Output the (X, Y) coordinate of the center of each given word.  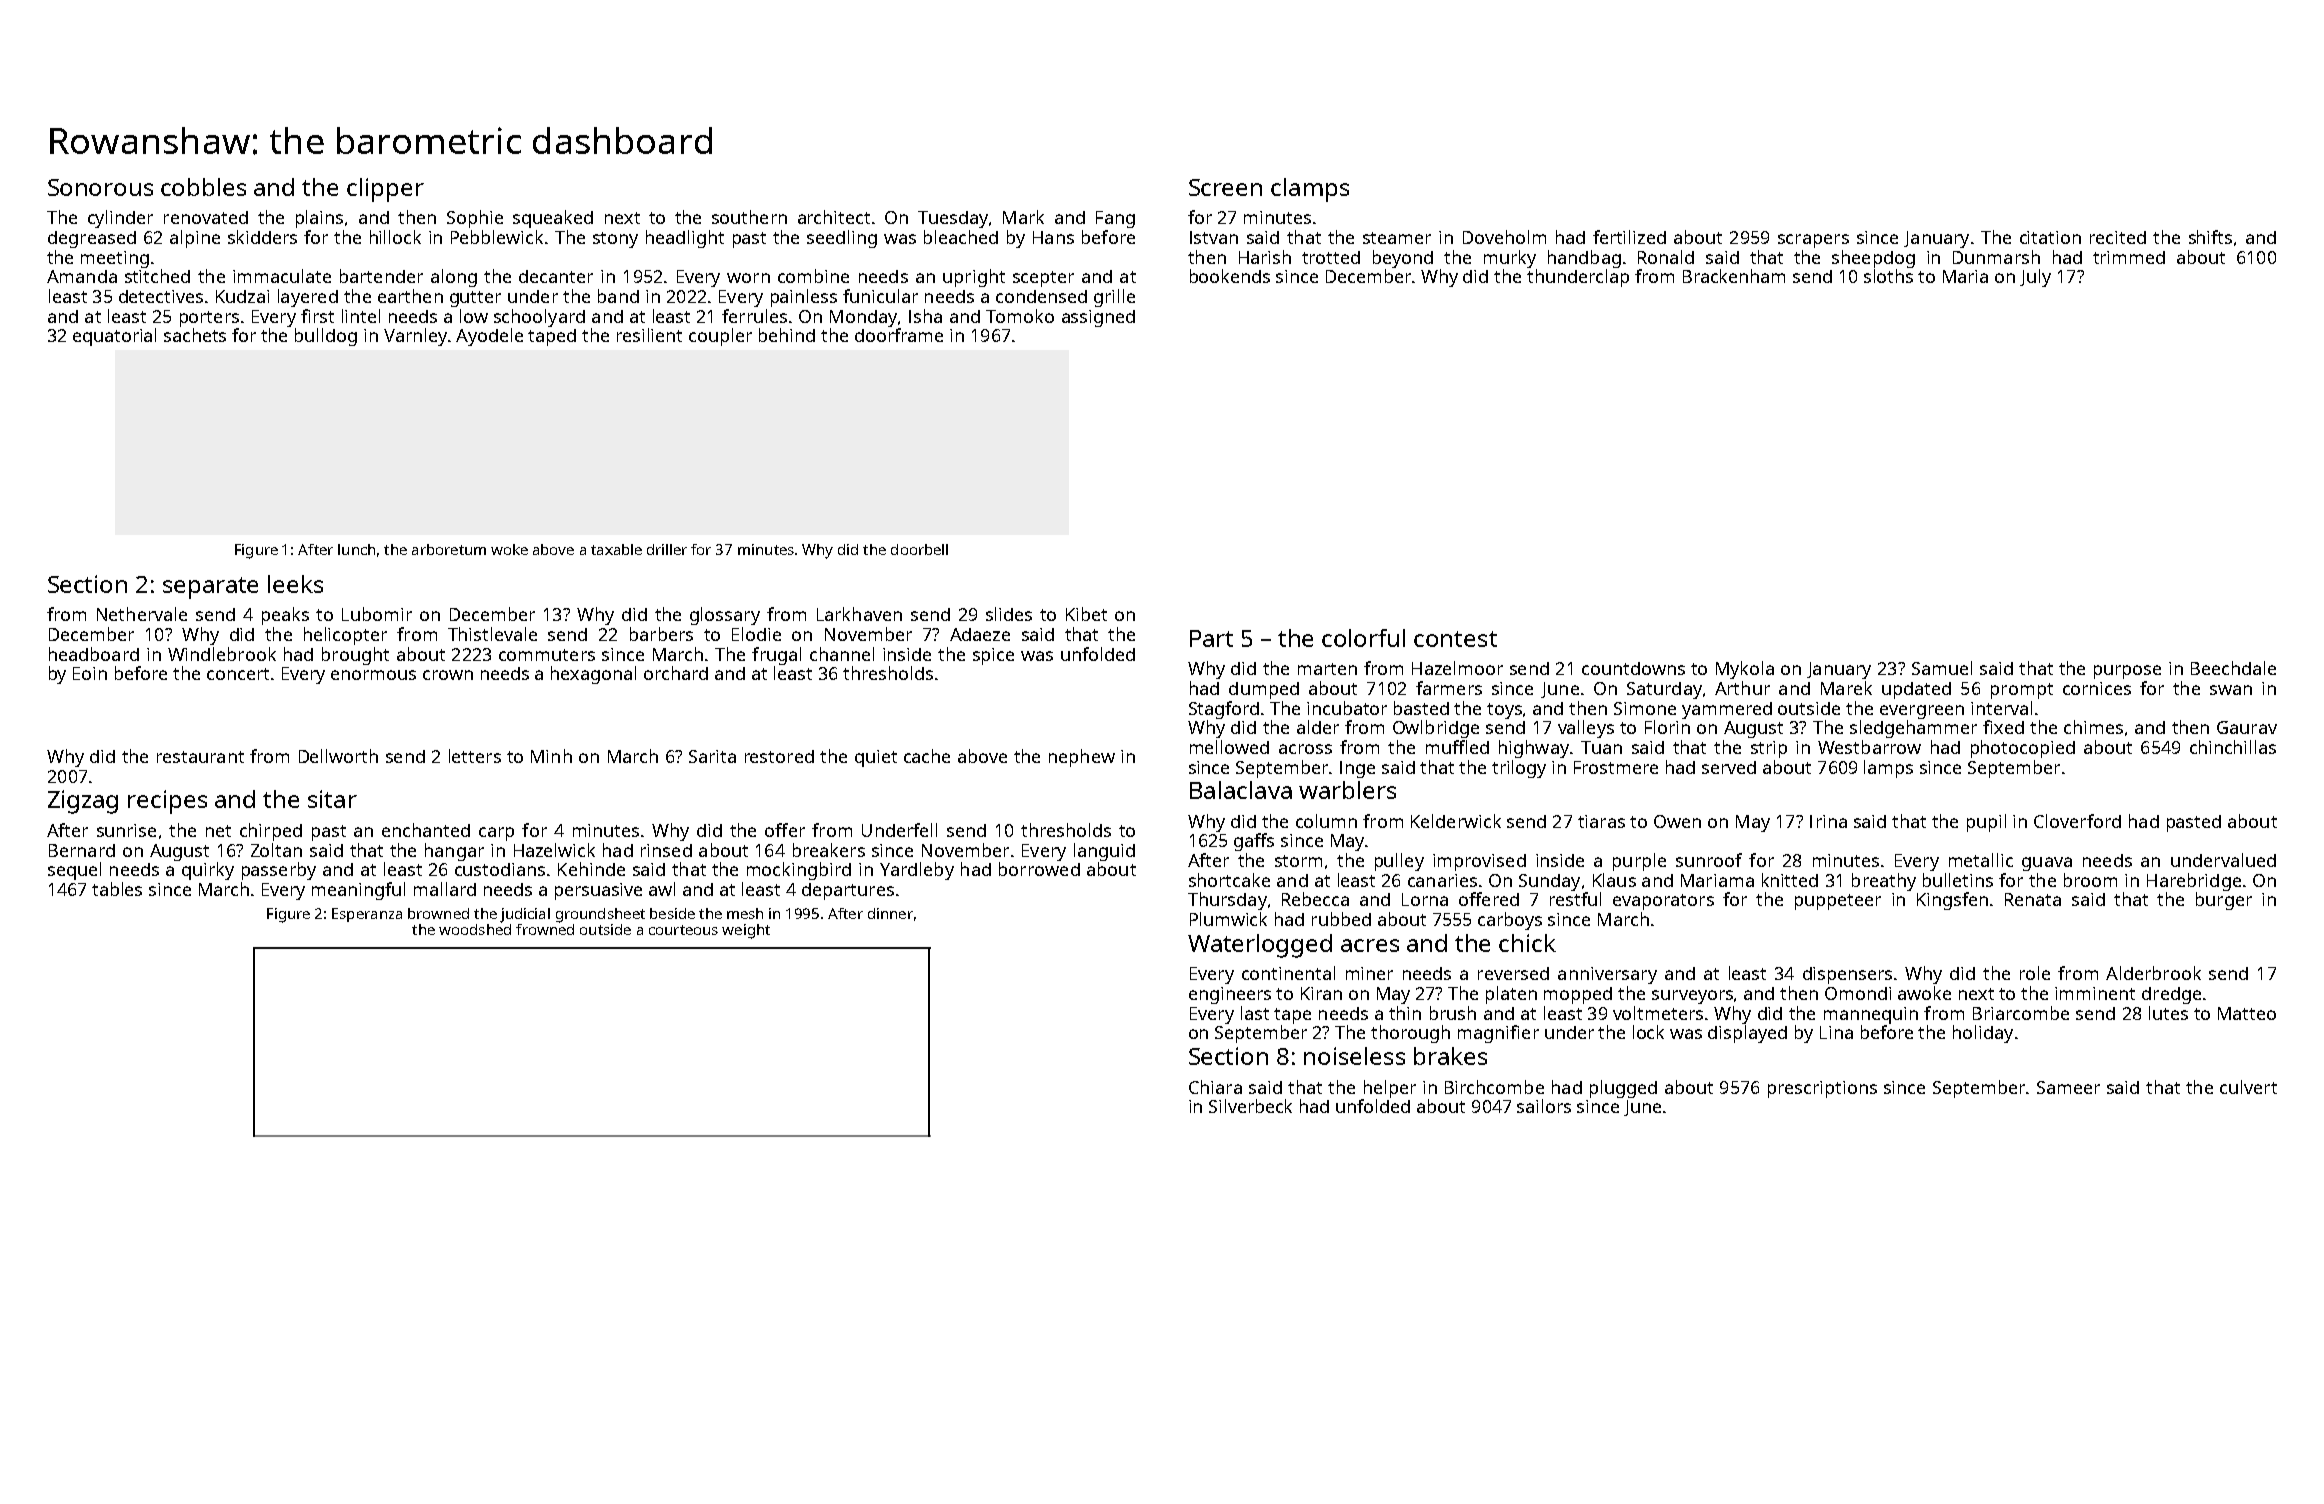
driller (667, 549)
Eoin (90, 673)
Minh (551, 756)
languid (1104, 852)
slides (1009, 614)
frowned (545, 929)
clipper (385, 190)
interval (2001, 708)
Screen (1225, 187)
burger (2224, 901)
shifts (2210, 237)
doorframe (899, 335)
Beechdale (2233, 668)
